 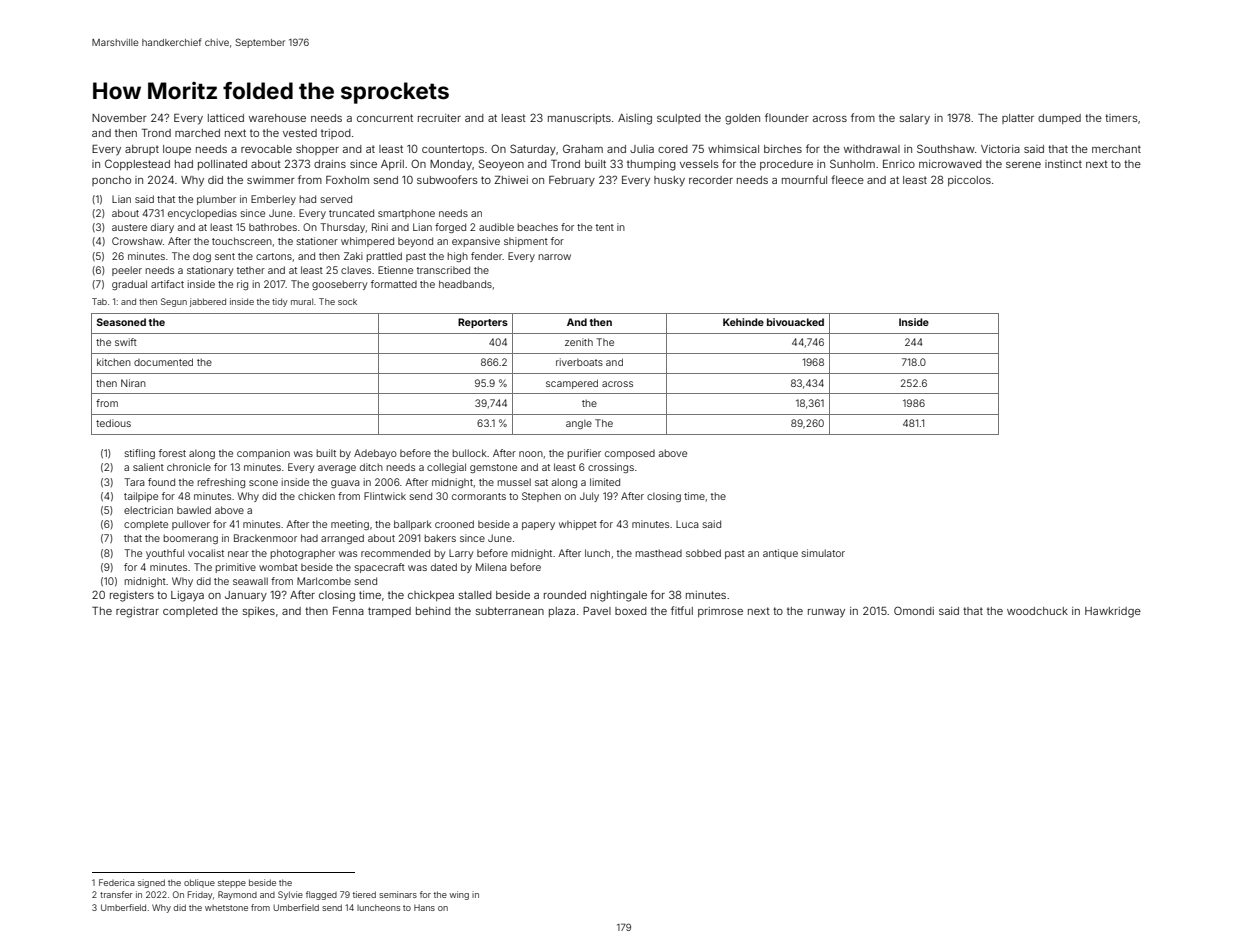 What do you see at coordinates (389, 612) in the image?
I see `tramped` at bounding box center [389, 612].
